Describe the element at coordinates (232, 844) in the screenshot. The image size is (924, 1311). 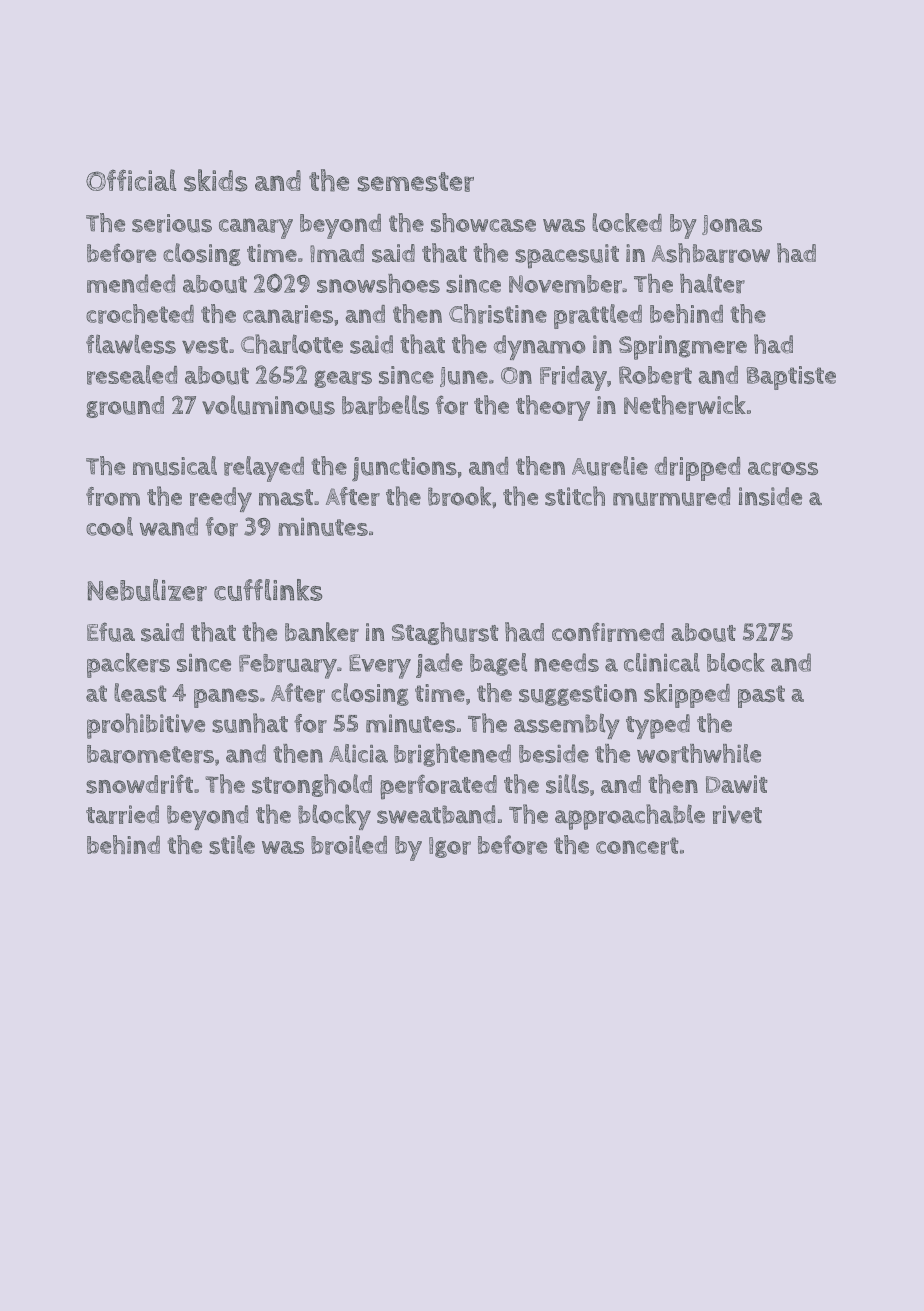
I see `stile` at that location.
